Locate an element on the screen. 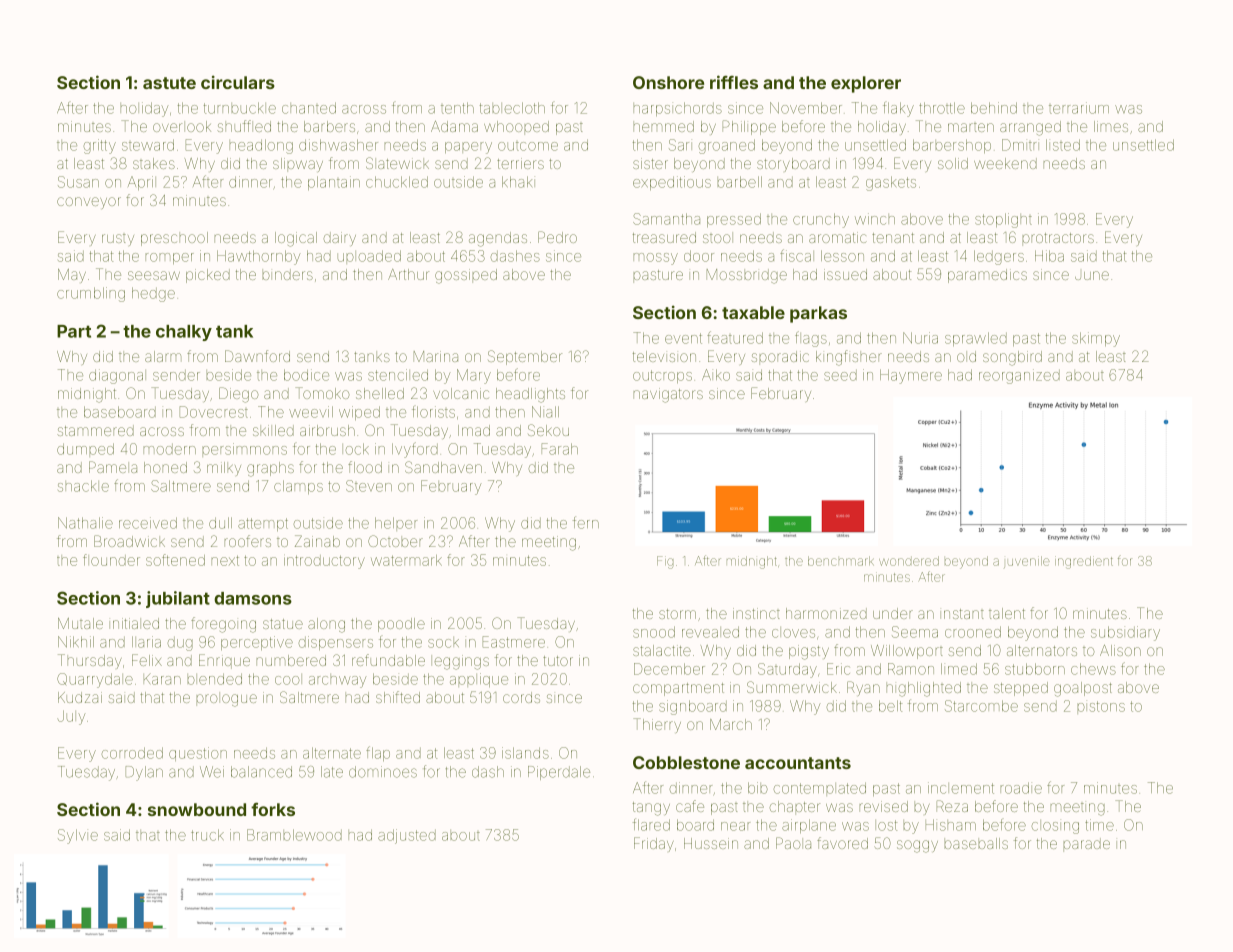  terrarium is located at coordinates (1079, 108).
